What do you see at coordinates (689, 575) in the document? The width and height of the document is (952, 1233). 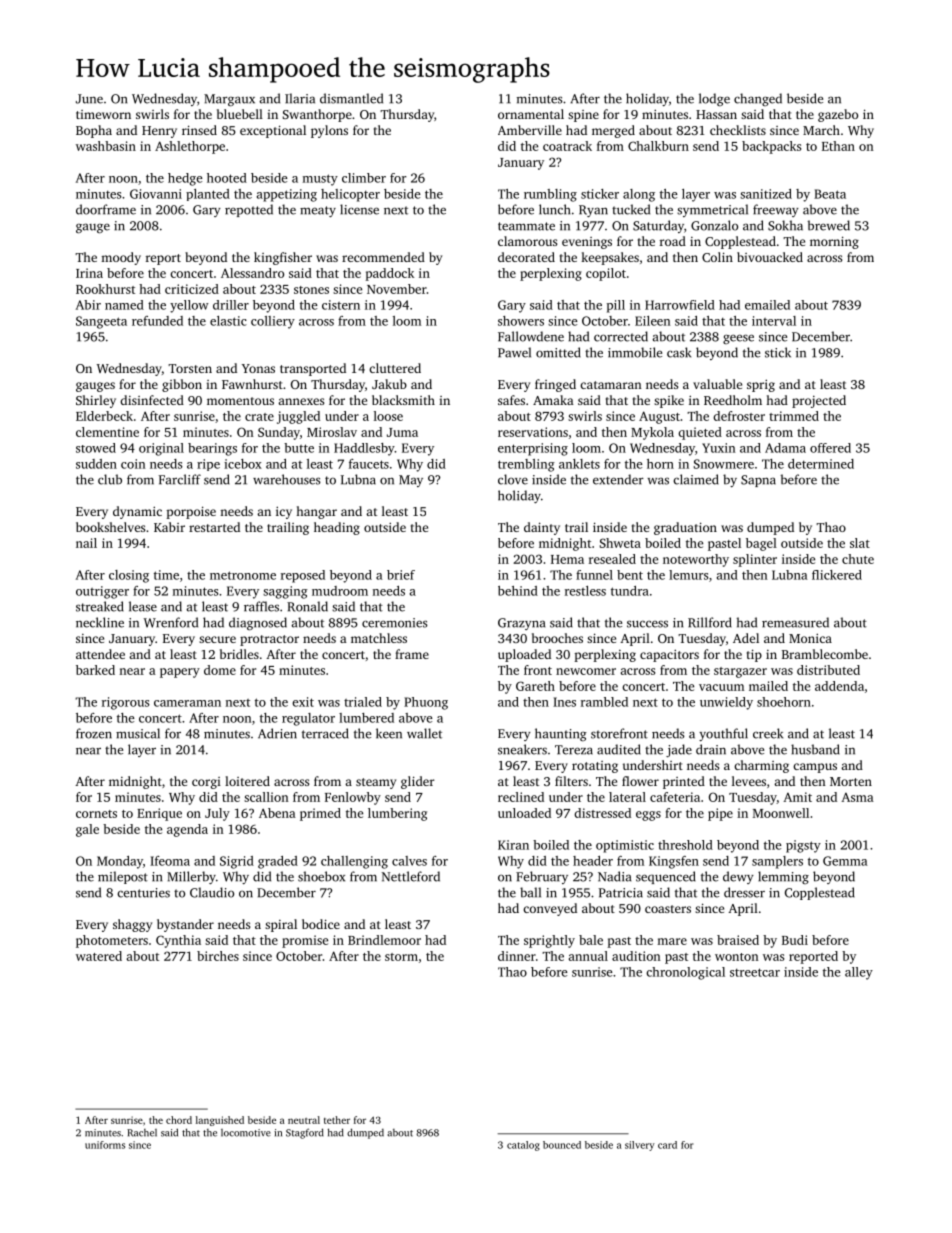 I see `lemurs` at bounding box center [689, 575].
